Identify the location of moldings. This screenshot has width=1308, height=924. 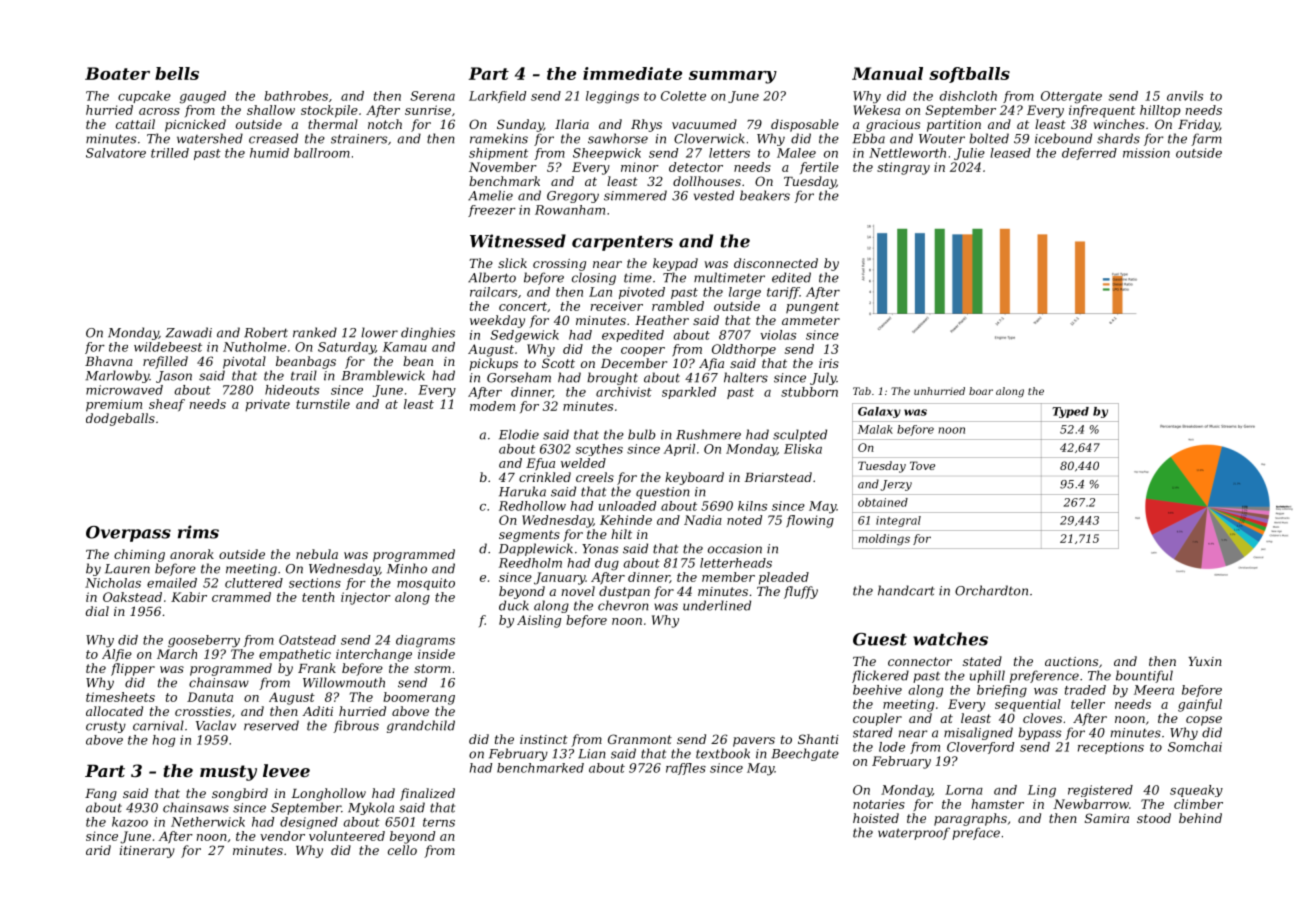
(884, 539).
